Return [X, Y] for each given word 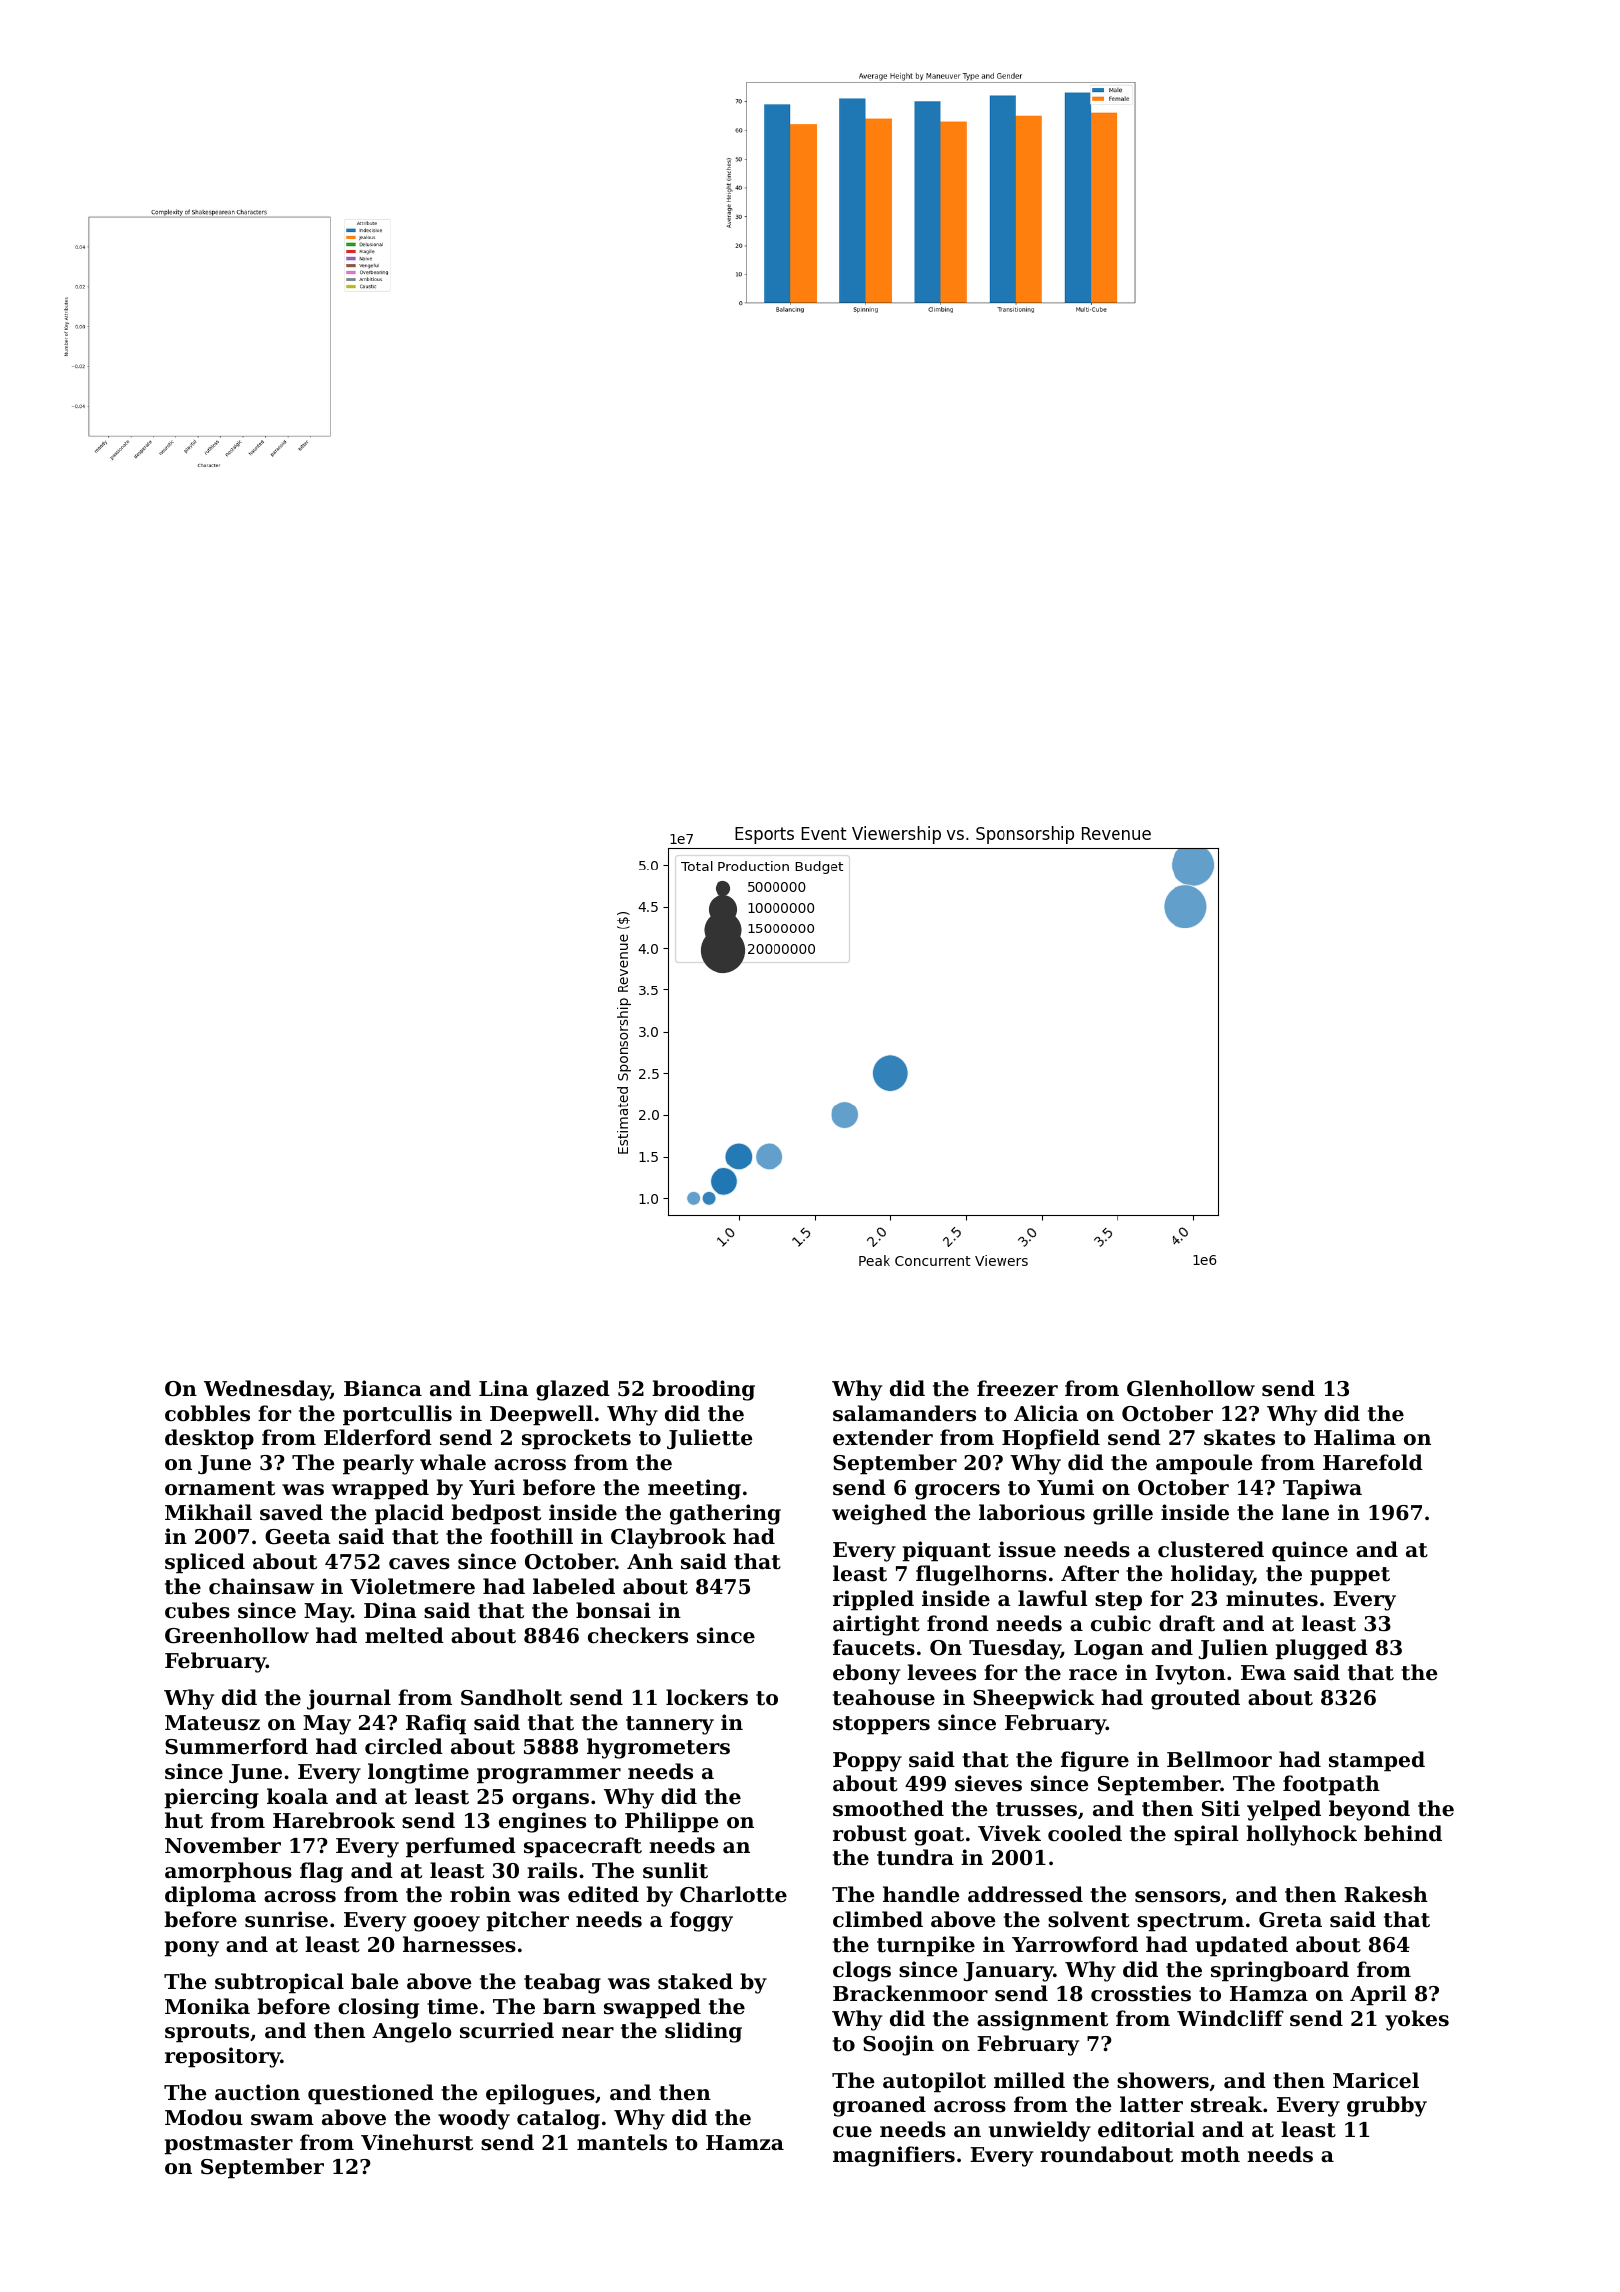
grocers [957, 1492]
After [1090, 1573]
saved [291, 1512]
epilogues [540, 2094]
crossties [1141, 1993]
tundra [915, 1857]
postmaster [228, 2145]
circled [404, 1746]
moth [1210, 2154]
